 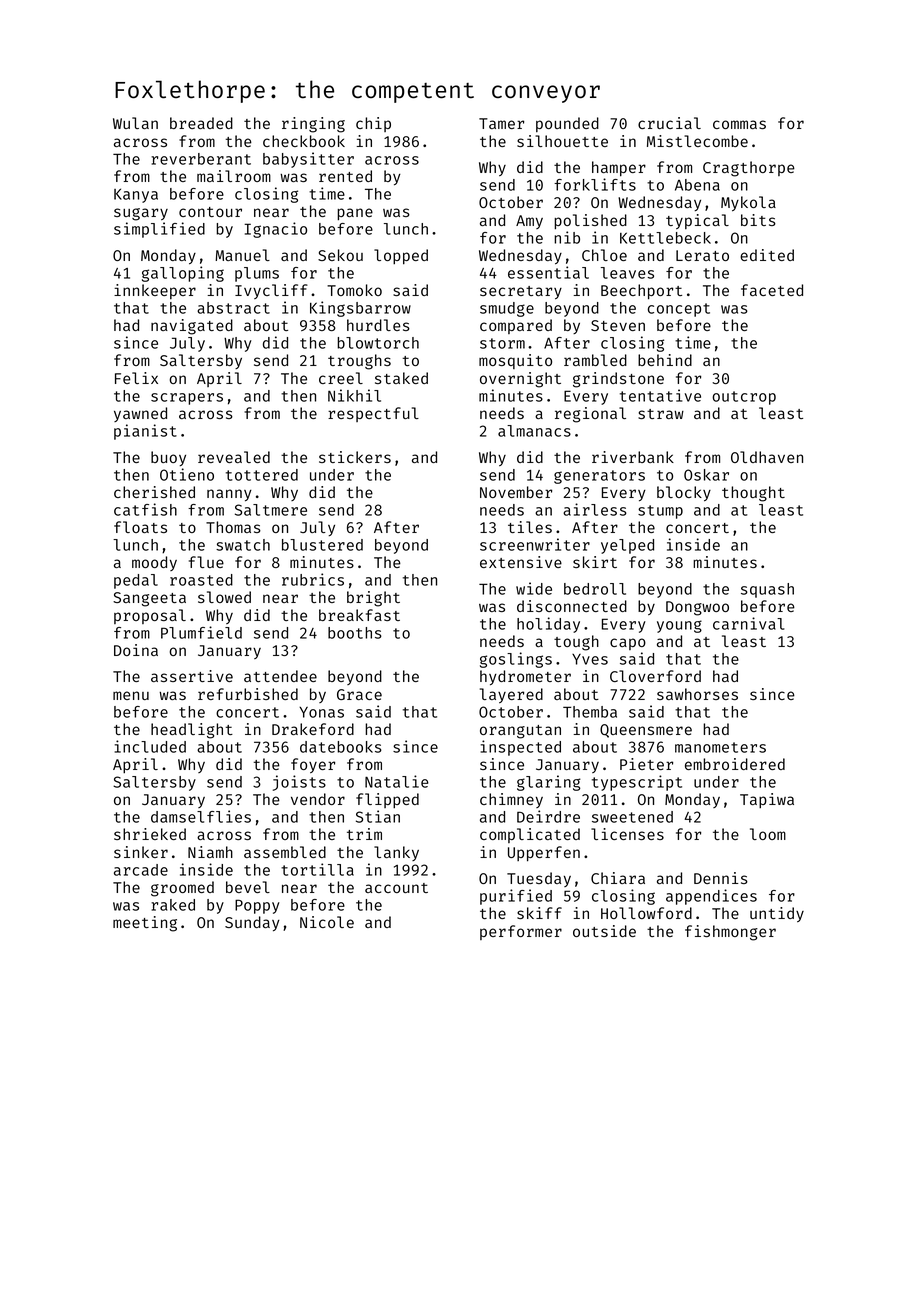 I want to click on purified, so click(x=516, y=897).
